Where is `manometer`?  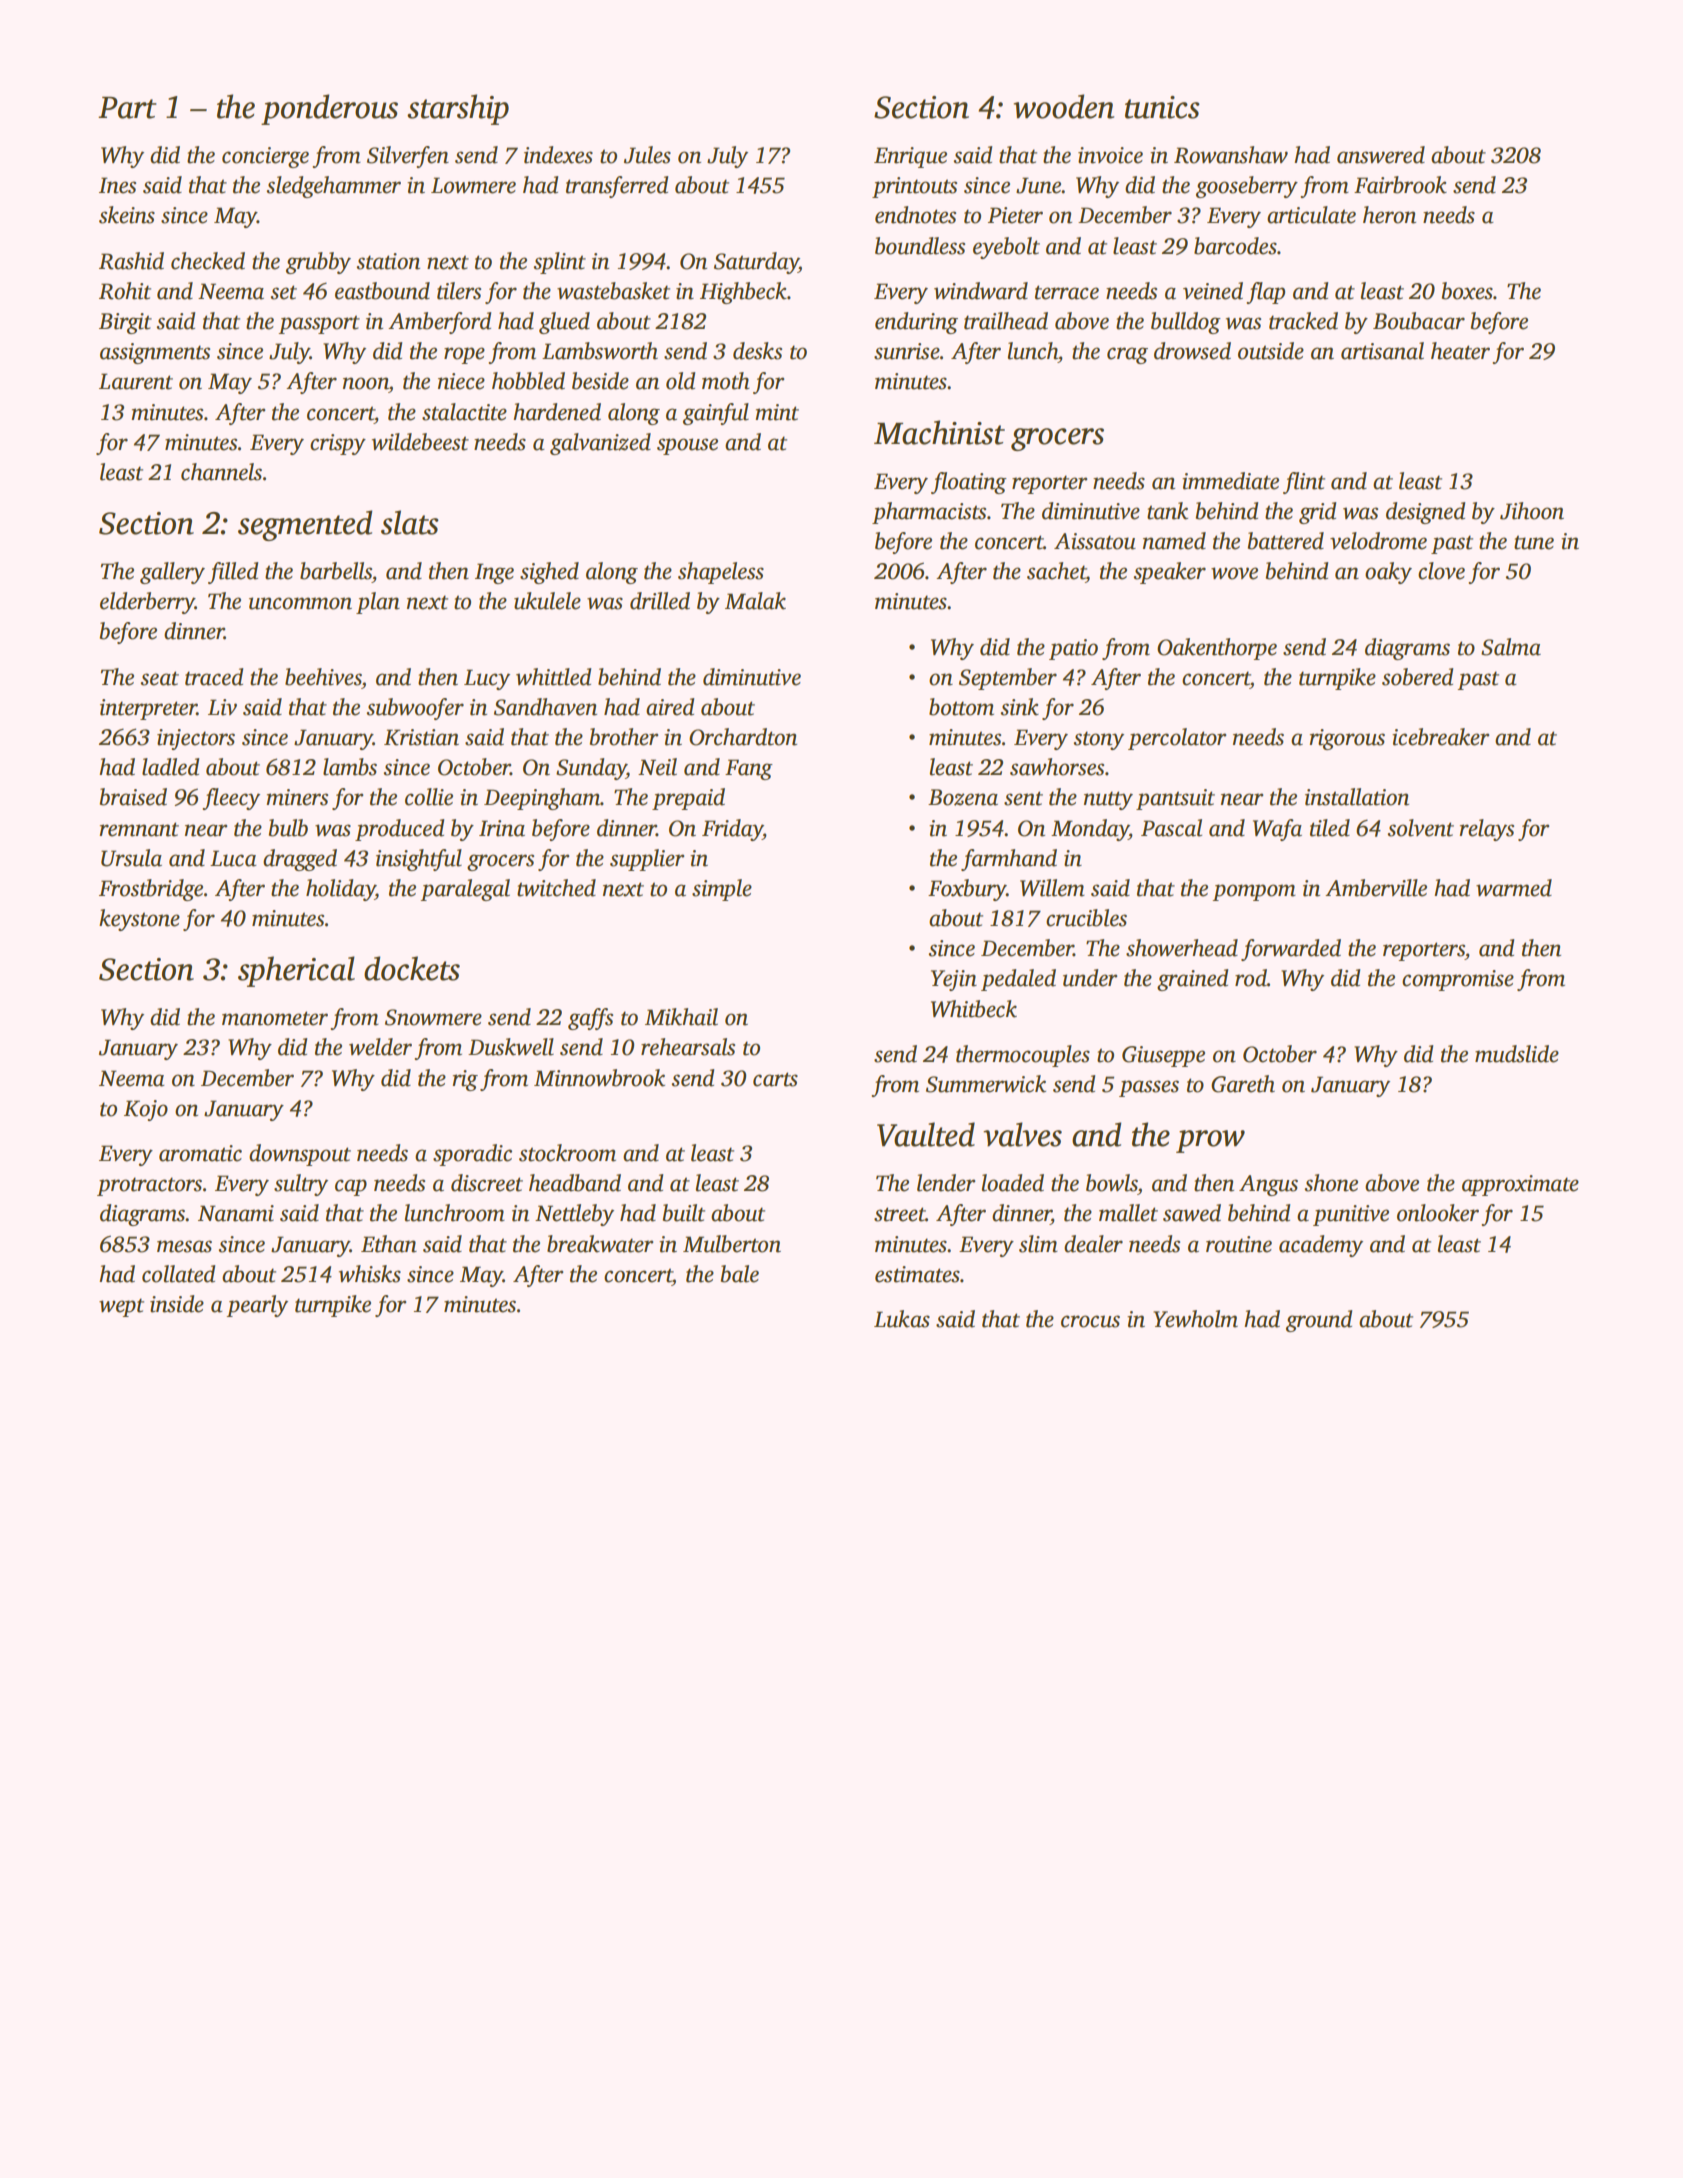
manometer is located at coordinates (275, 1018).
